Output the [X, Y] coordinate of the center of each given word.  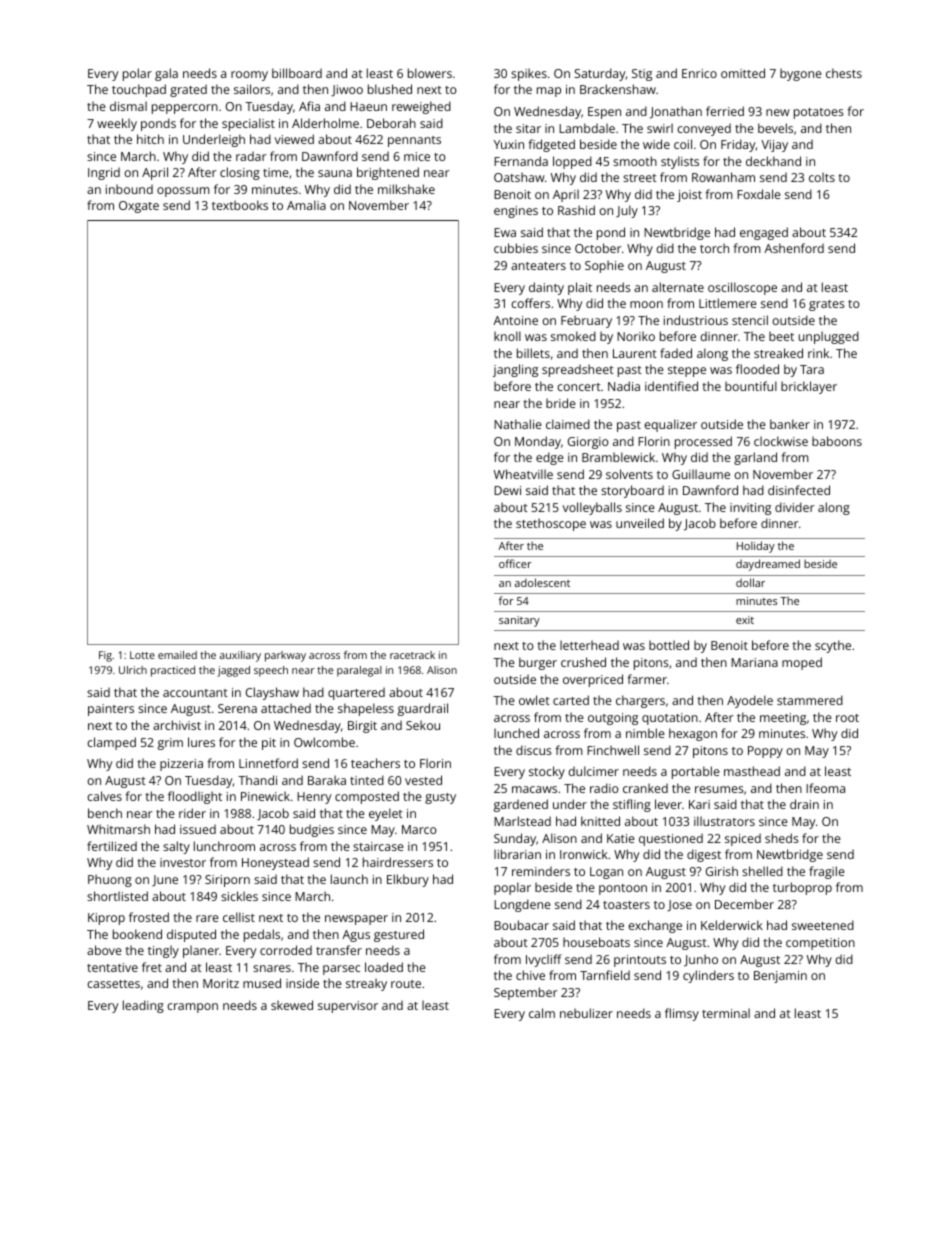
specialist [248, 124]
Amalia [306, 205]
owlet [534, 700]
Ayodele [750, 701]
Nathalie [518, 424]
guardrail [423, 709]
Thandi [257, 780]
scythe [833, 646]
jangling [515, 370]
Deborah [391, 123]
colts [822, 177]
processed [703, 442]
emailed [177, 655]
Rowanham [723, 177]
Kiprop [106, 919]
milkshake [406, 189]
